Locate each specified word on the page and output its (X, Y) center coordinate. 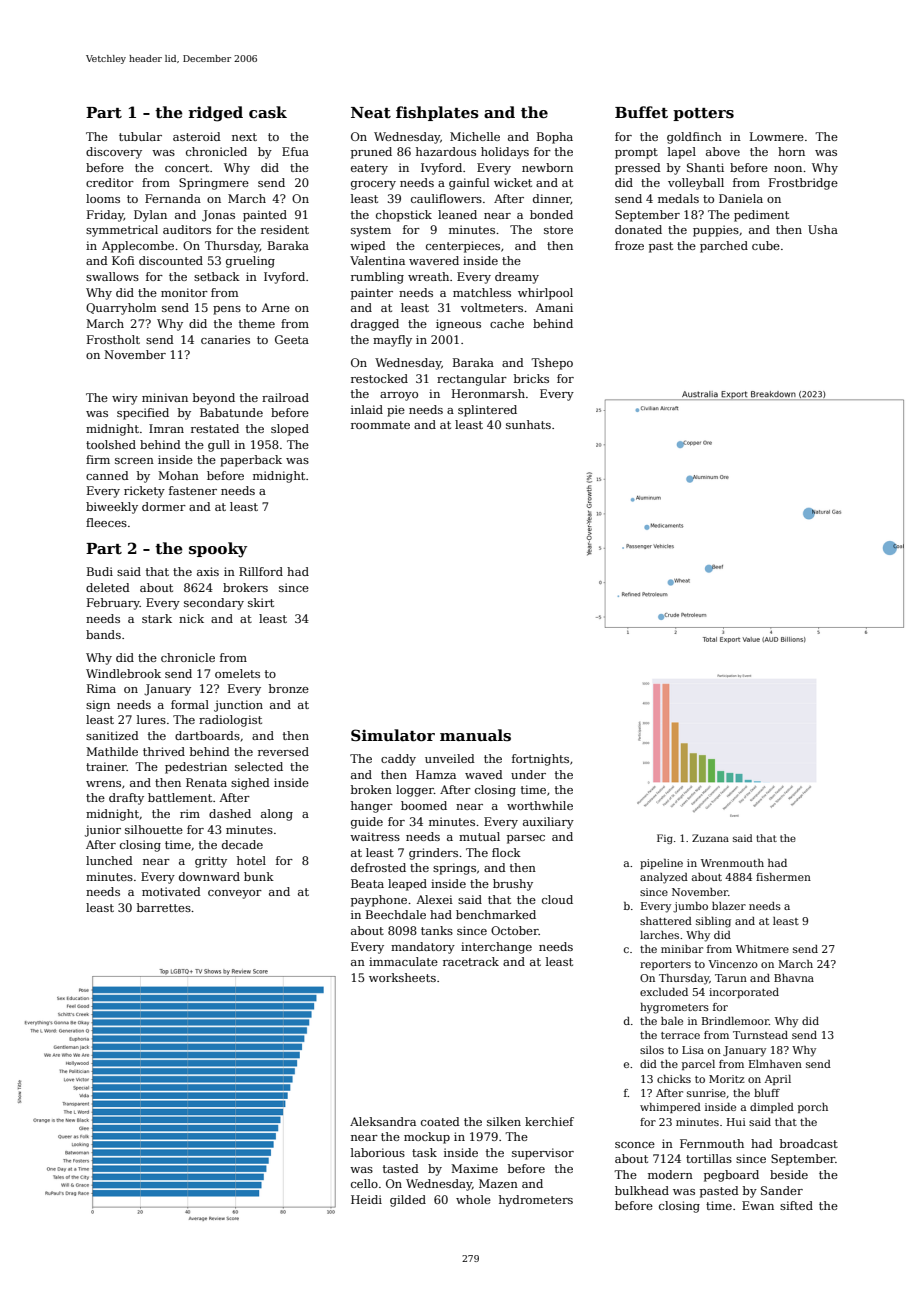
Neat (371, 112)
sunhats (528, 424)
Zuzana (710, 838)
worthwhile (540, 805)
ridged (215, 114)
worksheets (402, 977)
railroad (285, 397)
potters (703, 114)
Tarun (731, 978)
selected (259, 766)
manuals (475, 735)
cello (364, 1183)
